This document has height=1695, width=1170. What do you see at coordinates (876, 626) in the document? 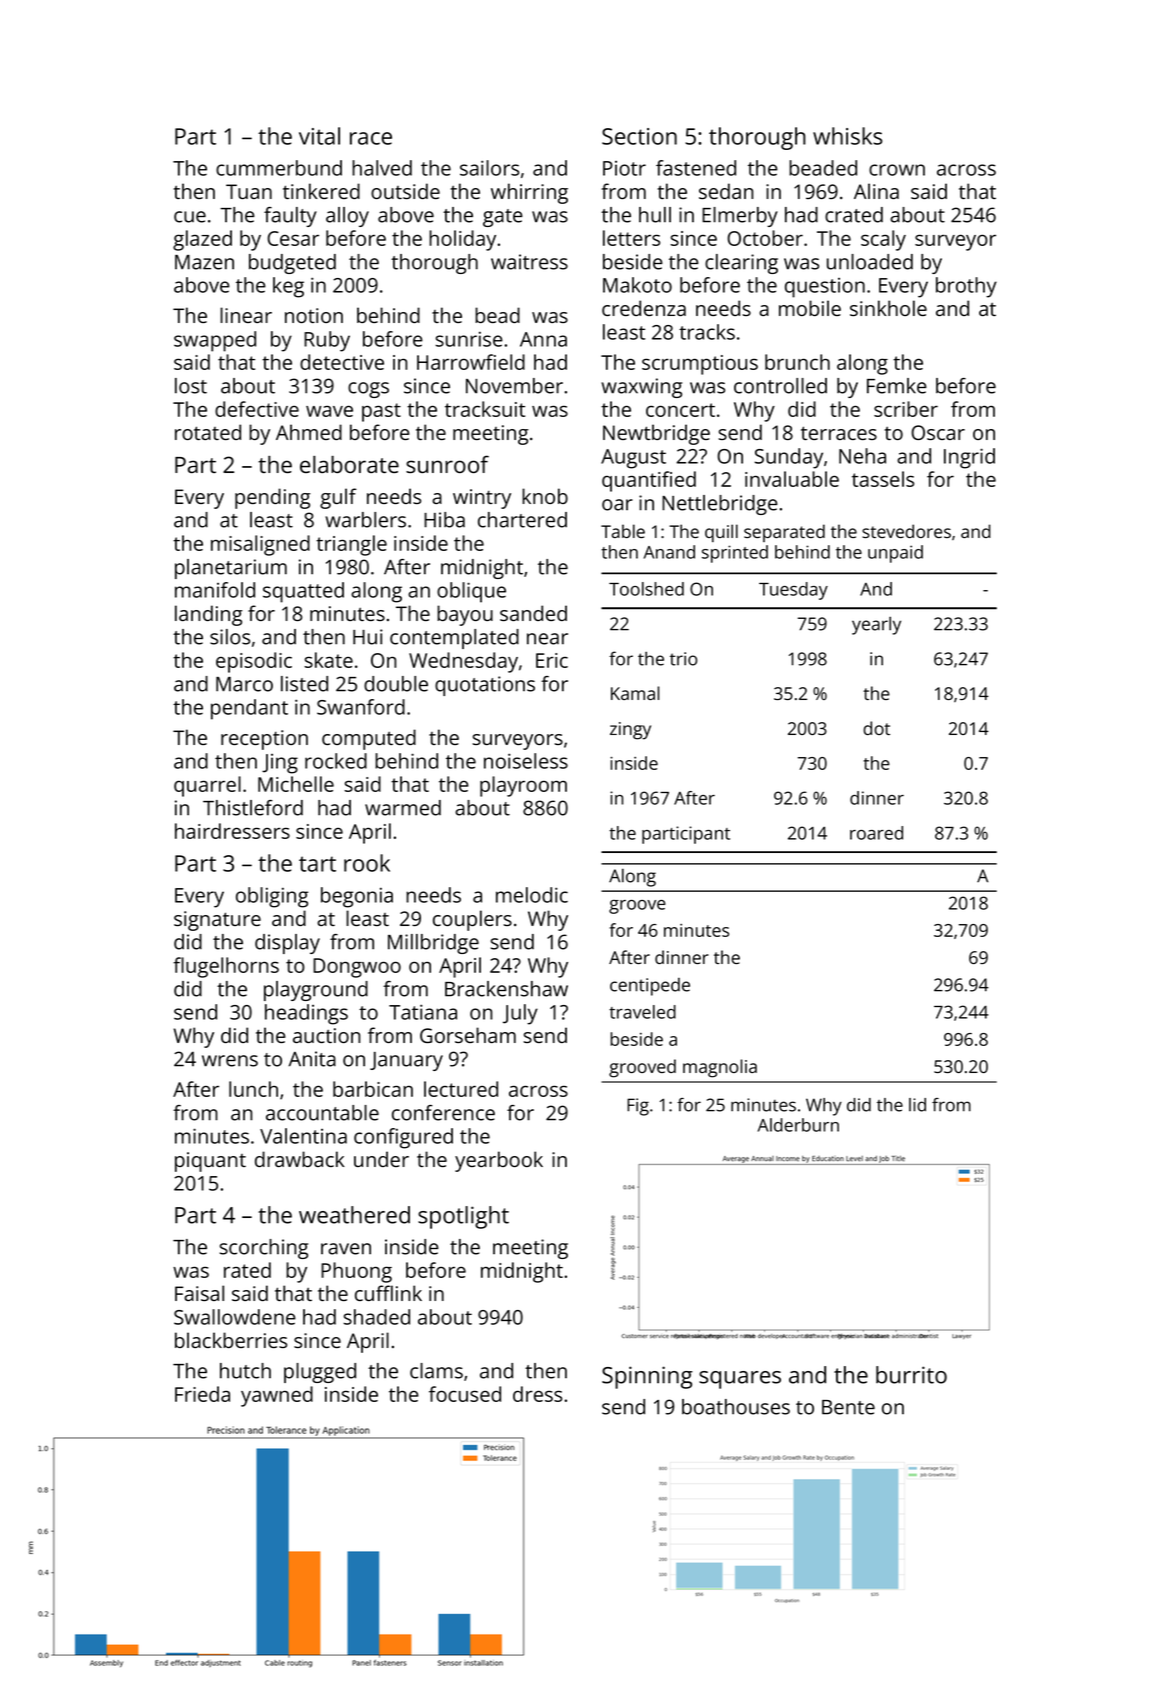
I see `yearly` at bounding box center [876, 626].
